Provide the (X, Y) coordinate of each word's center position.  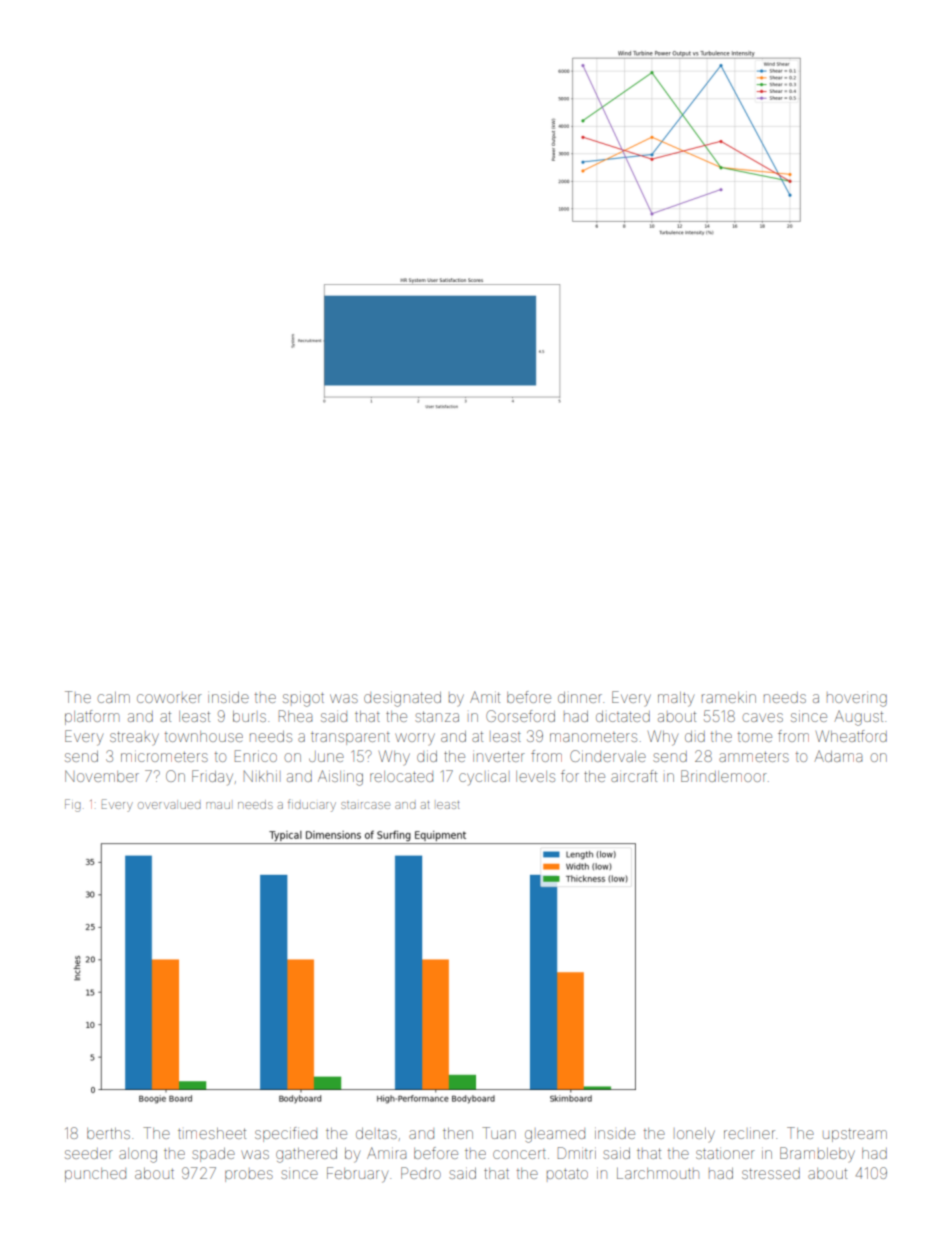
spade (213, 1155)
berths (108, 1133)
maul (218, 805)
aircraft (634, 776)
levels (535, 776)
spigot (303, 700)
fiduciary (312, 805)
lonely (696, 1135)
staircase (365, 805)
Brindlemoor (724, 776)
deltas (376, 1133)
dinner (580, 697)
